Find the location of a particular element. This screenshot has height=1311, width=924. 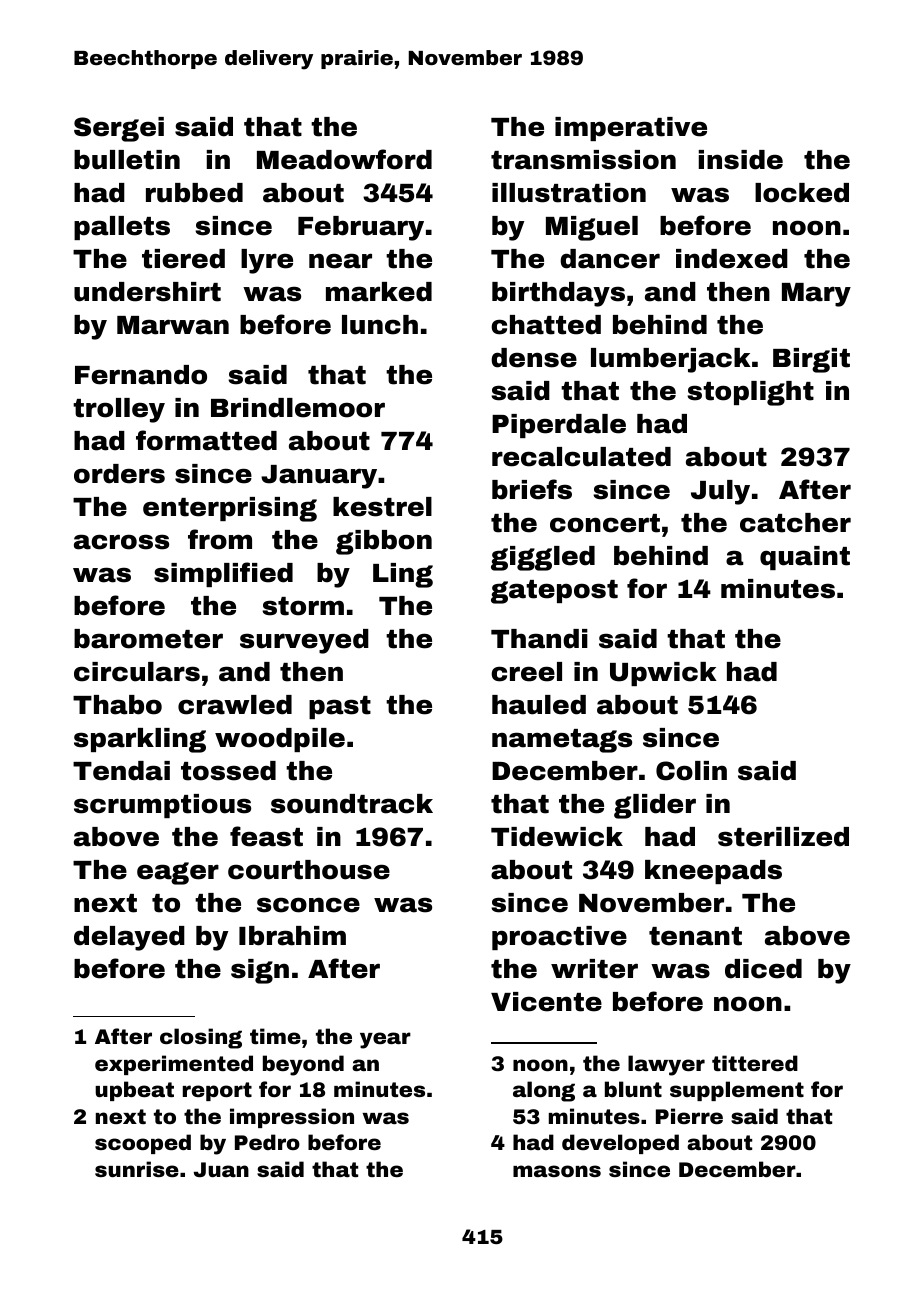

Thandi is located at coordinates (539, 639).
